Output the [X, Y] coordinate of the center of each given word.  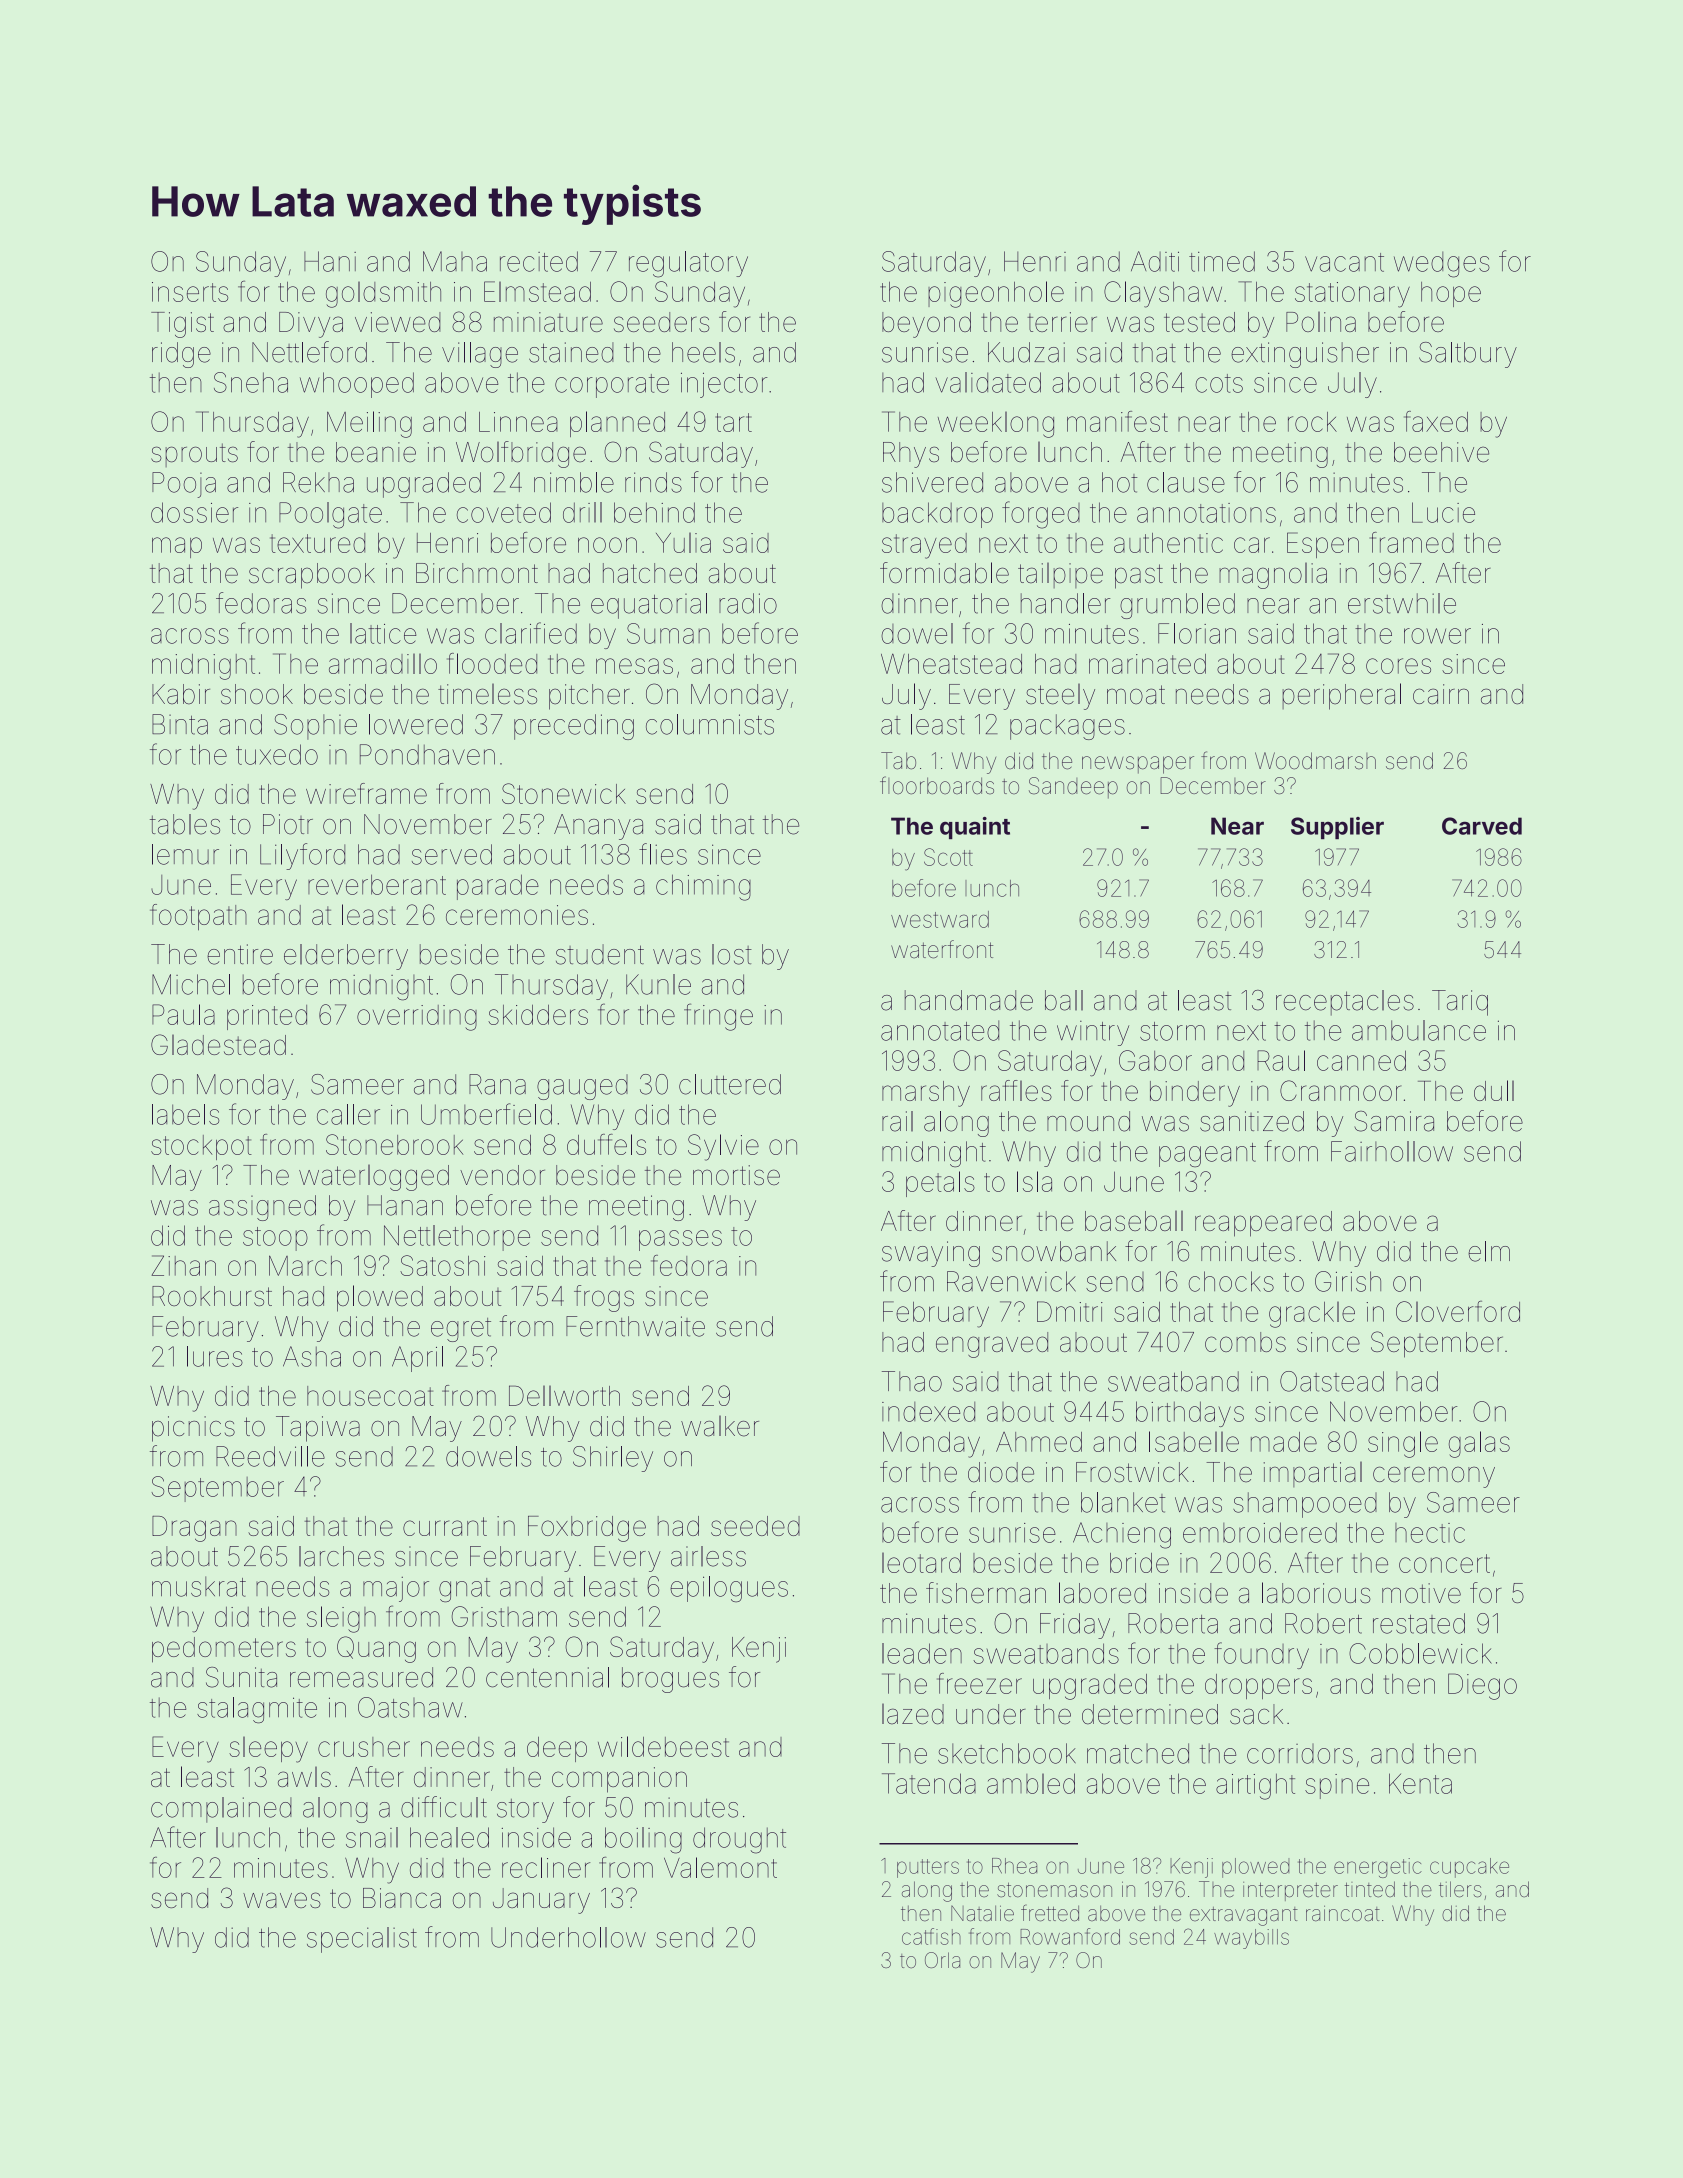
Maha [455, 261]
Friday [1075, 1626]
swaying [931, 1254]
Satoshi [443, 1265]
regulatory [688, 264]
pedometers [224, 1650]
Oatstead [1332, 1381]
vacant [1344, 262]
